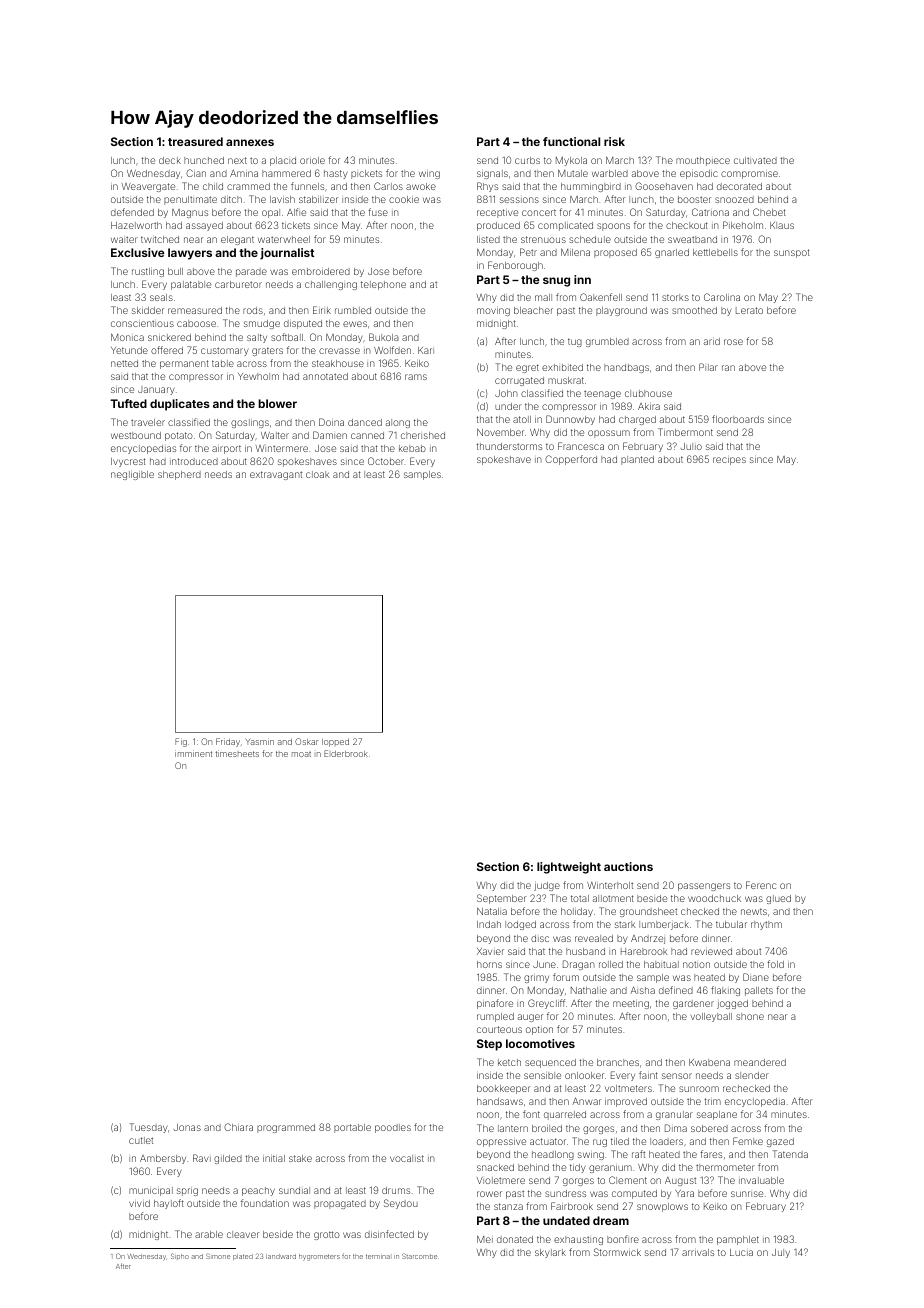 The width and height of the image is (924, 1308). I want to click on Fig, so click(181, 742).
